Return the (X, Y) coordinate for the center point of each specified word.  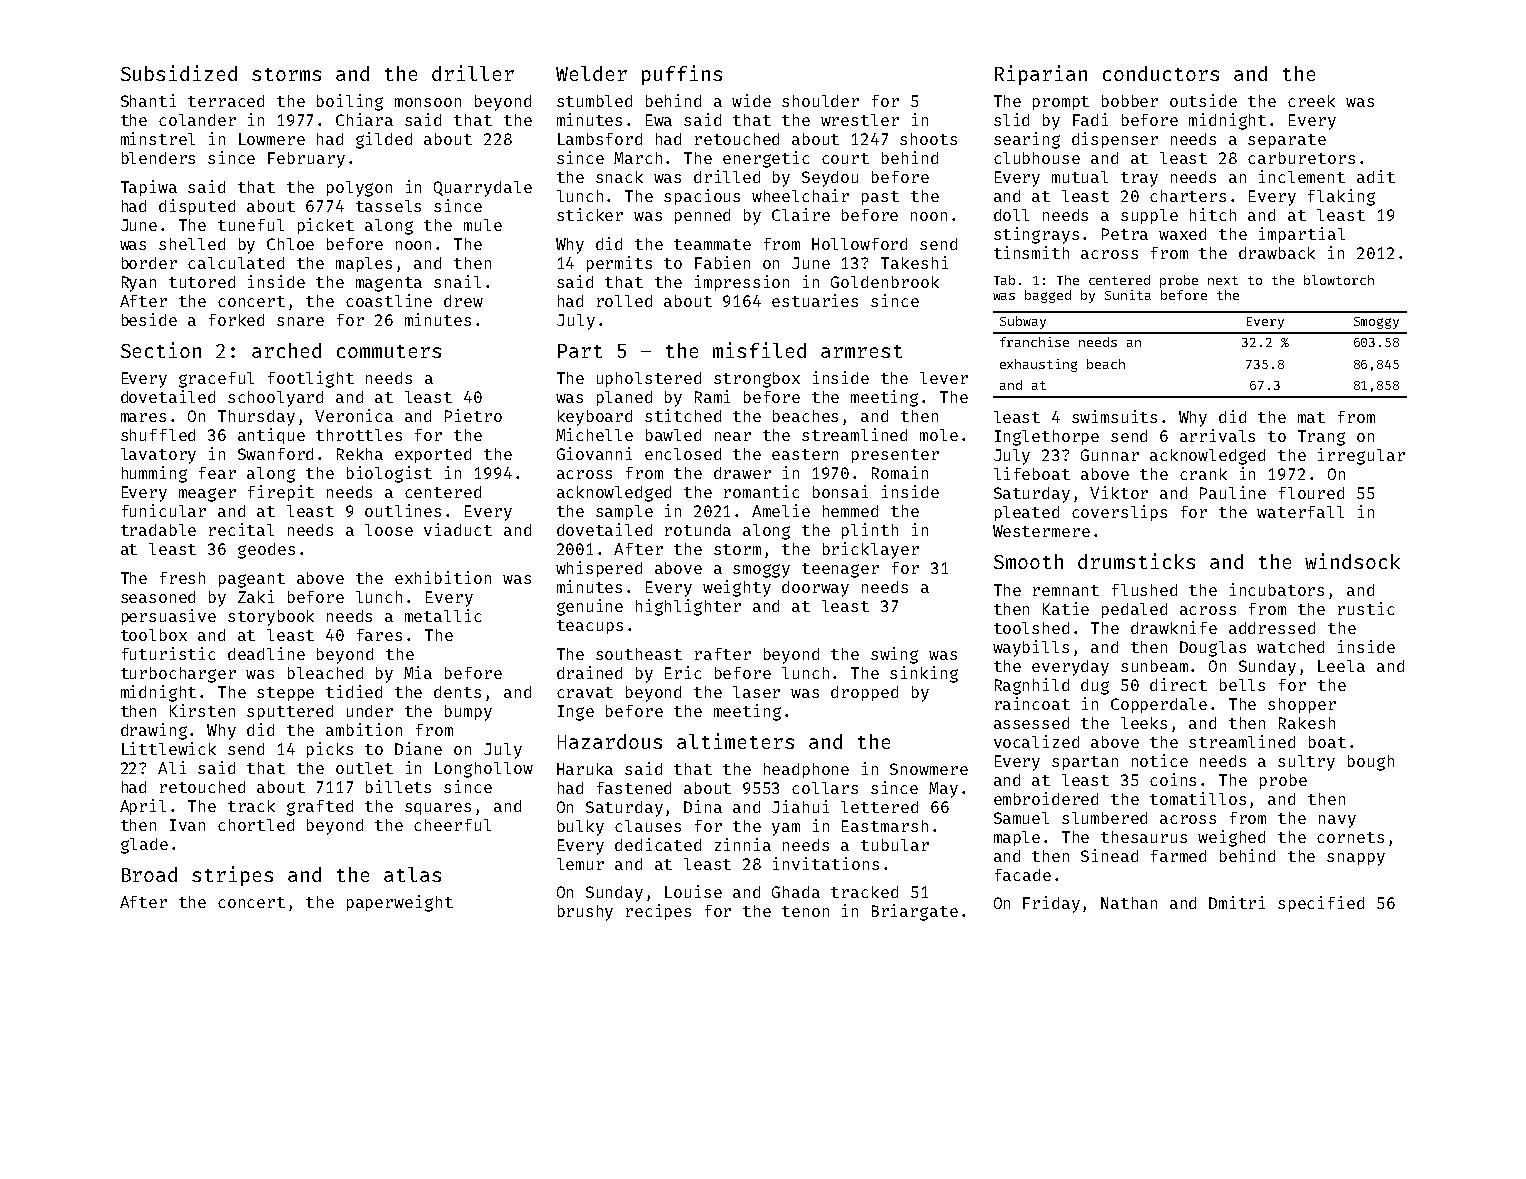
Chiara (364, 119)
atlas (412, 874)
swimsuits (1114, 416)
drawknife (1174, 627)
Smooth (1028, 561)
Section (161, 350)
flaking (1341, 197)
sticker (590, 214)
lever (944, 378)
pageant (252, 580)
